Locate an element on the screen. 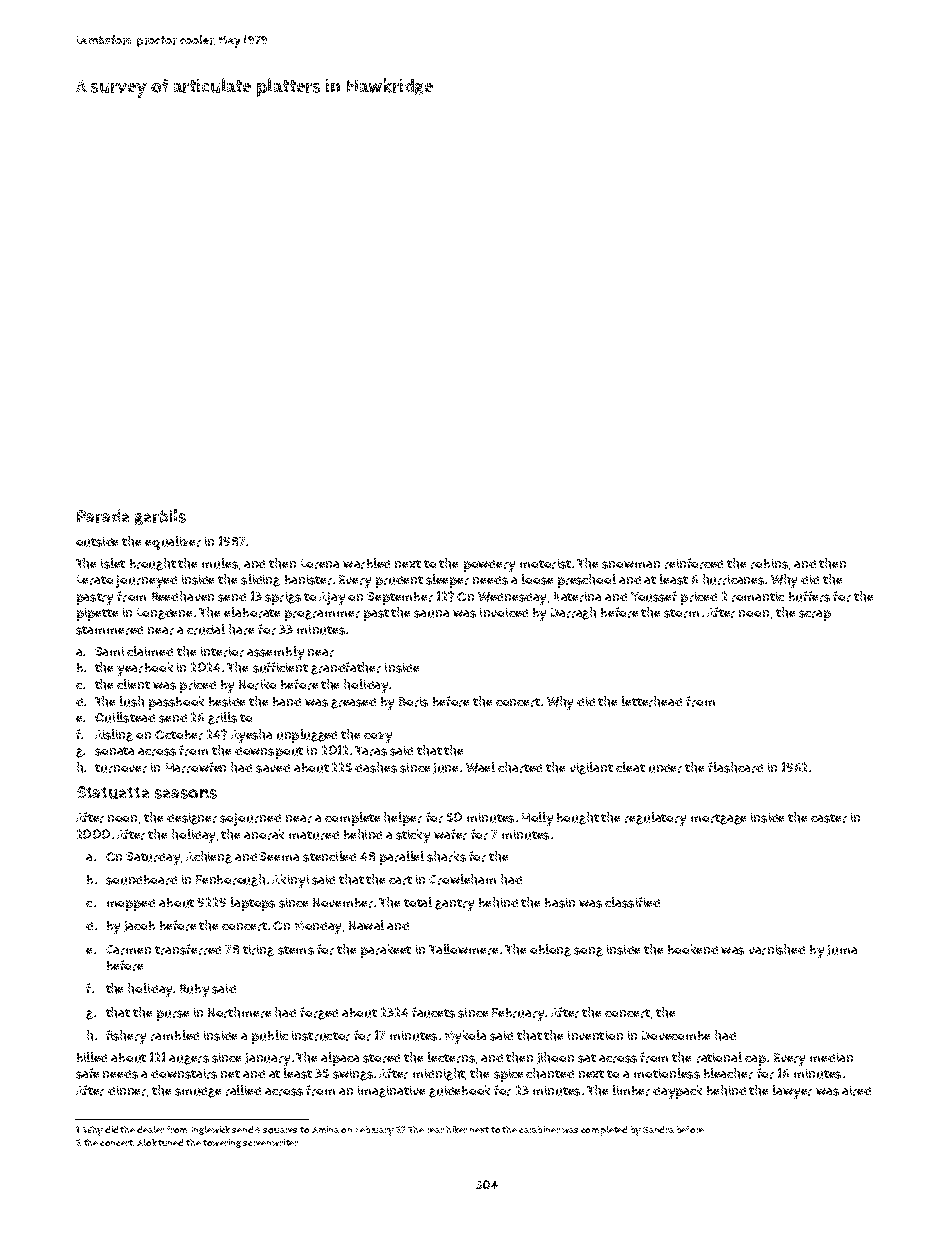 This screenshot has height=1233, width=952. storm is located at coordinates (681, 613).
